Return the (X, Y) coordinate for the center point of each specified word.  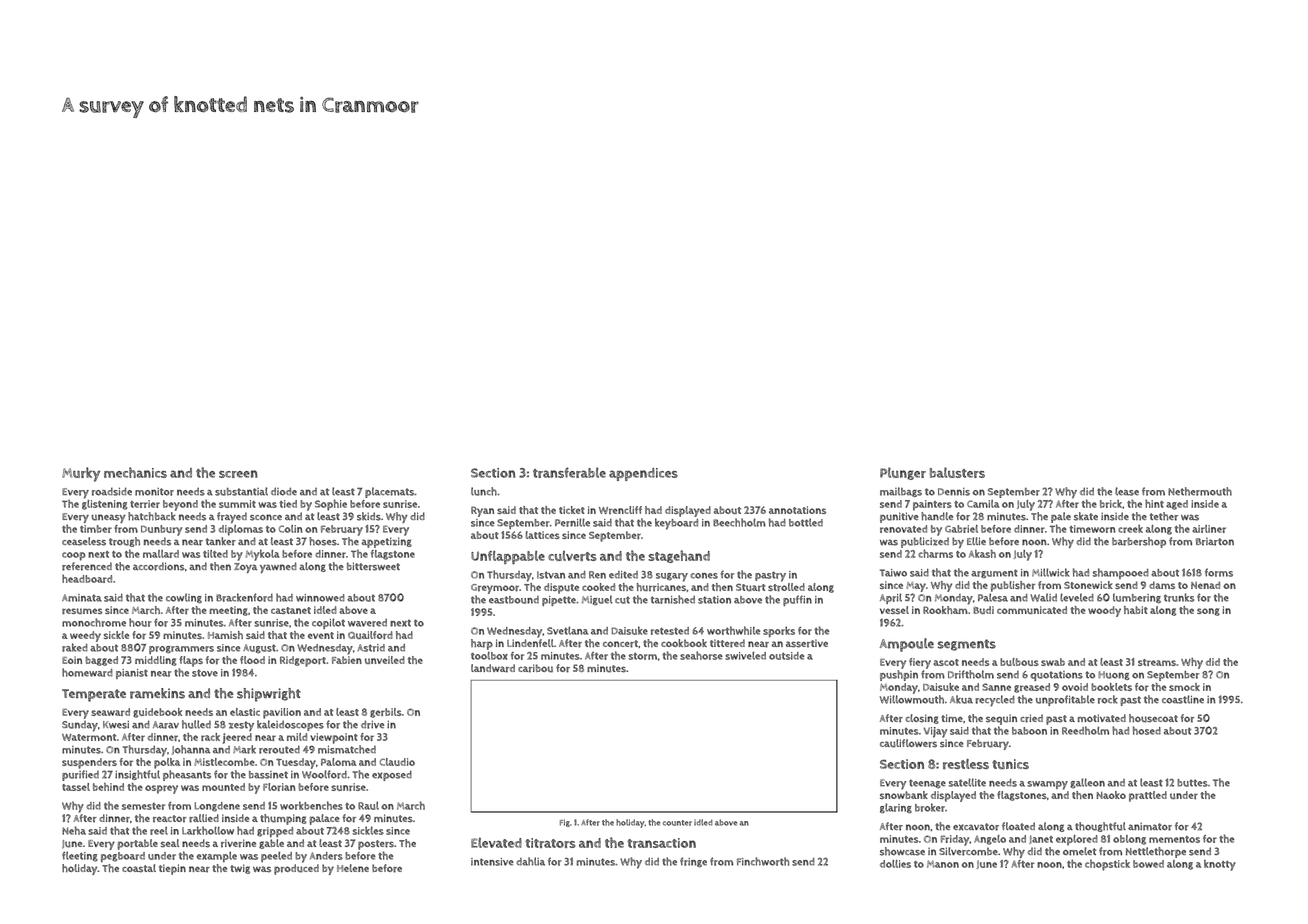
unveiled (385, 660)
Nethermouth (1200, 491)
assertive (807, 643)
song (1208, 612)
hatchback (151, 516)
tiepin (172, 869)
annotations (797, 510)
